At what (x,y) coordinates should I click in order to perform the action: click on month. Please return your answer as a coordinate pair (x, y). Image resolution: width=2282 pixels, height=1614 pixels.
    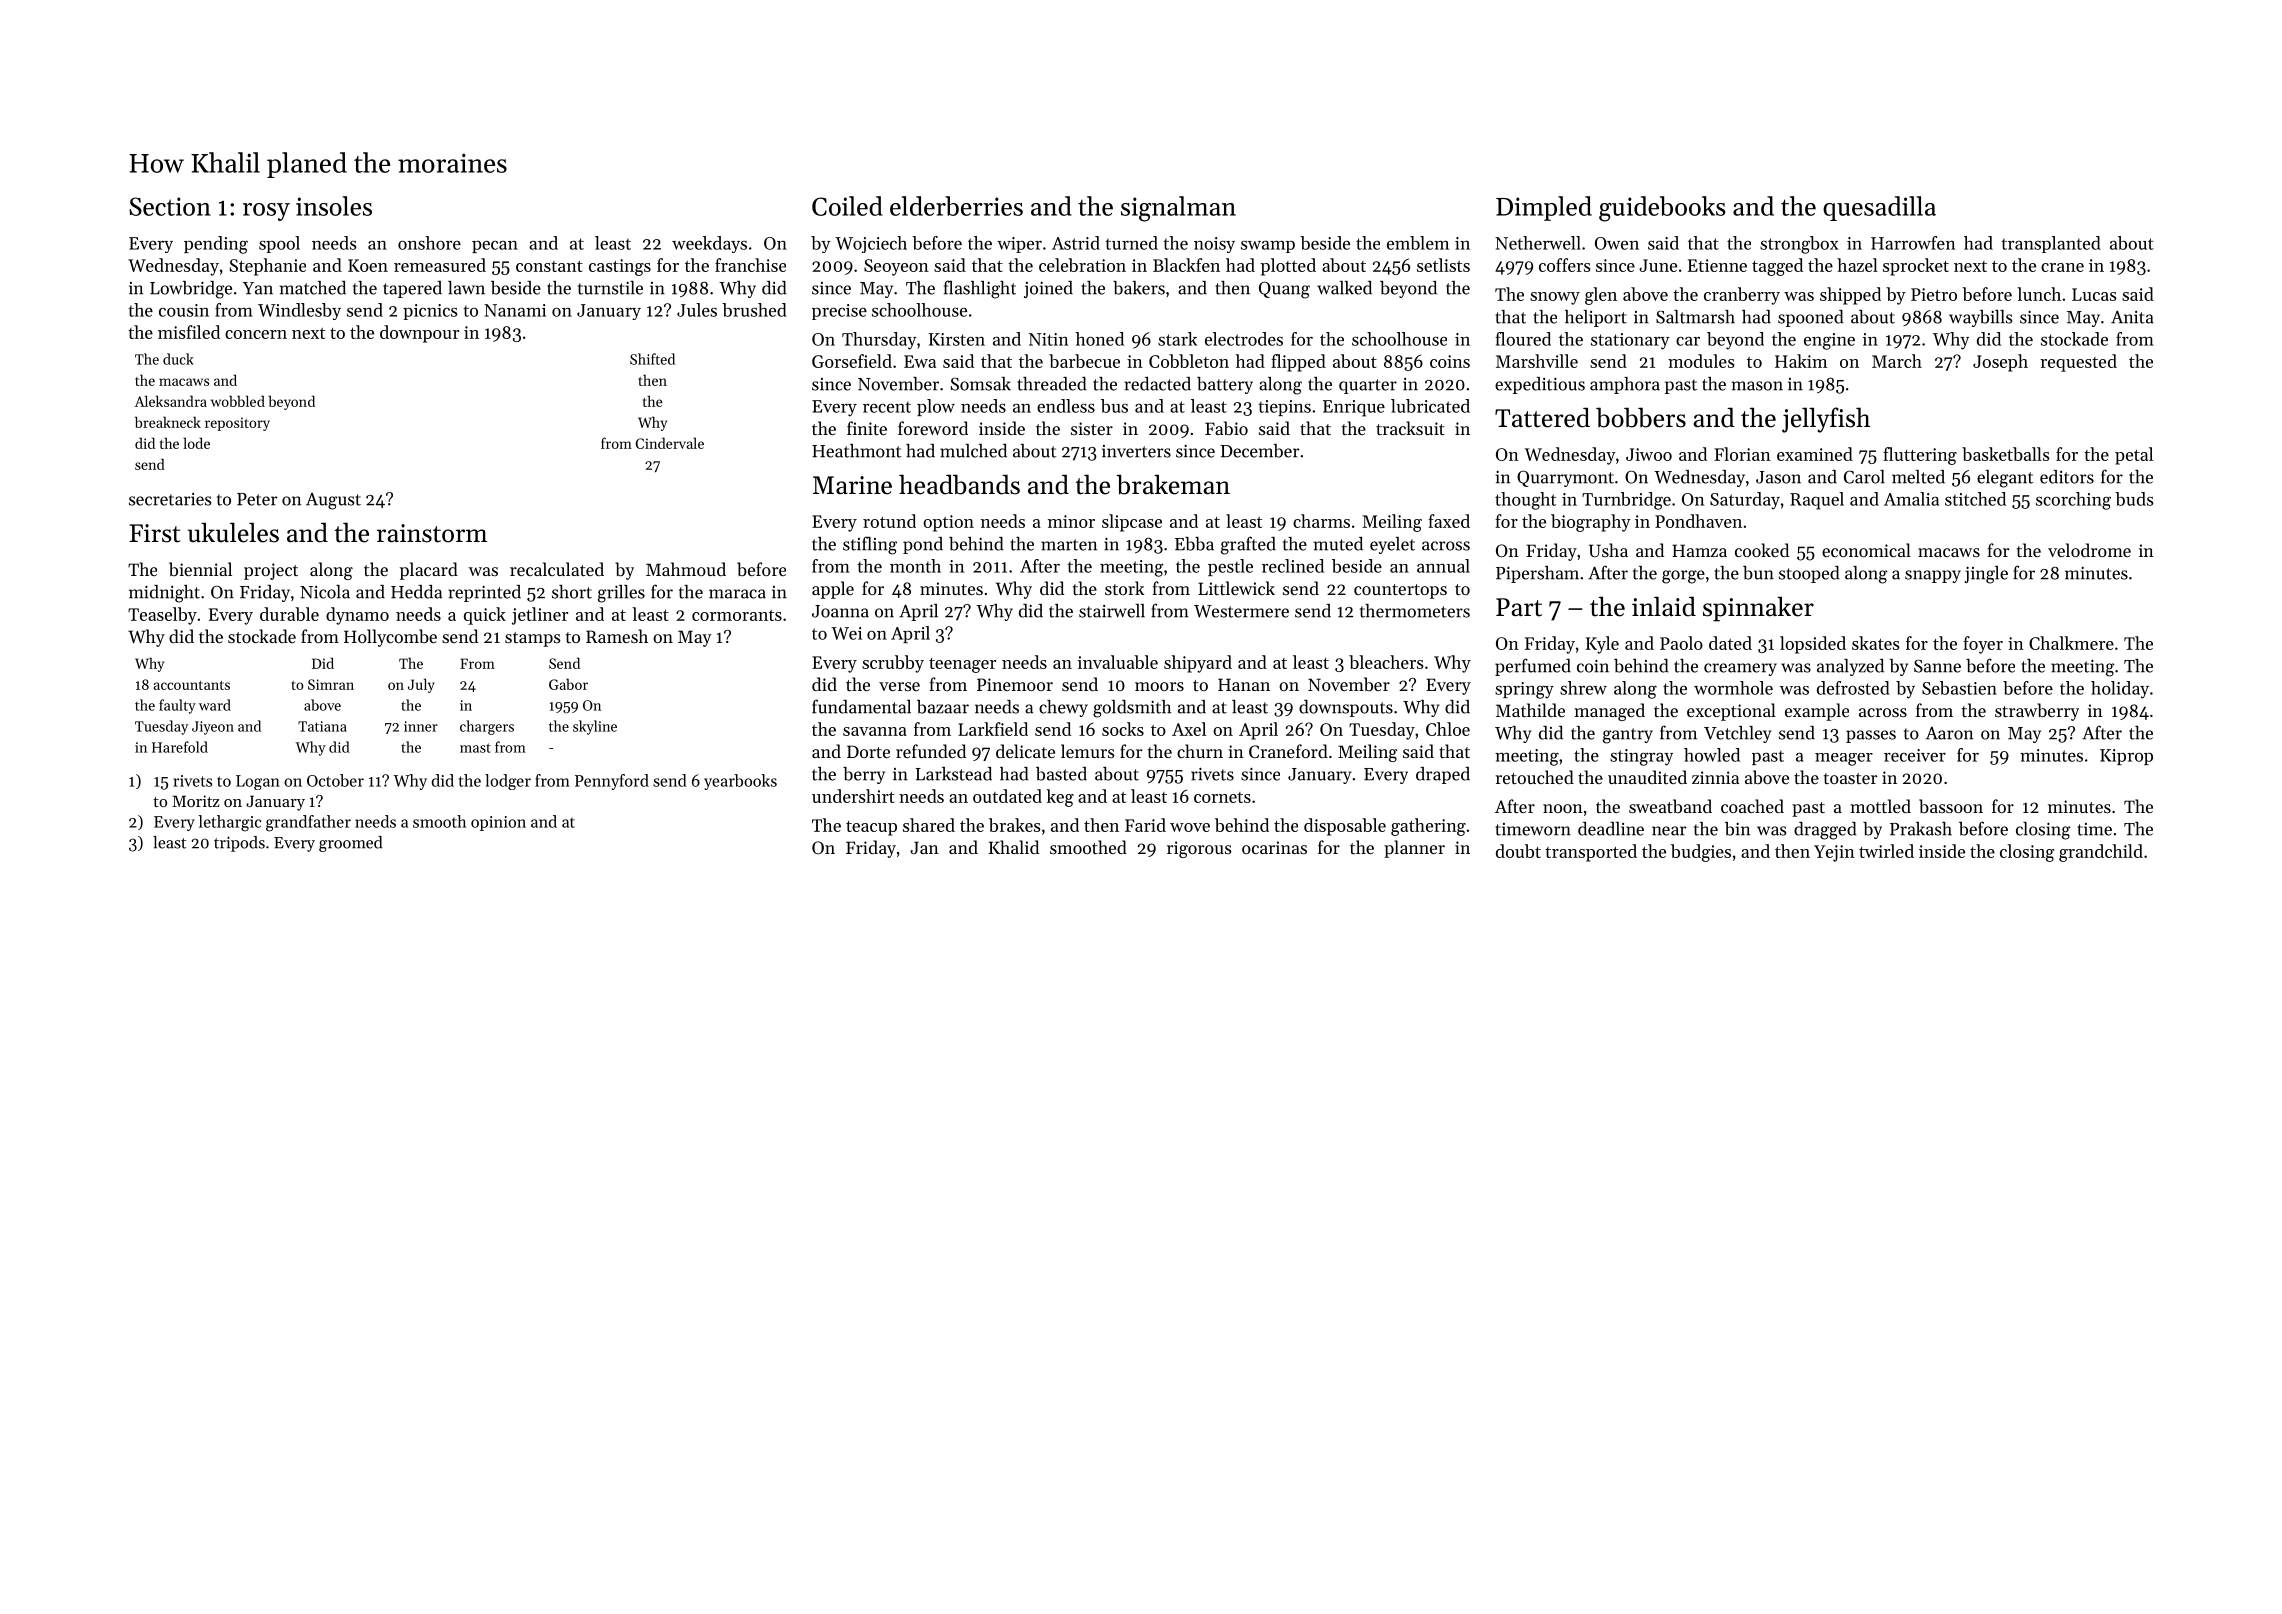
    Looking at the image, I should click on (915, 566).
